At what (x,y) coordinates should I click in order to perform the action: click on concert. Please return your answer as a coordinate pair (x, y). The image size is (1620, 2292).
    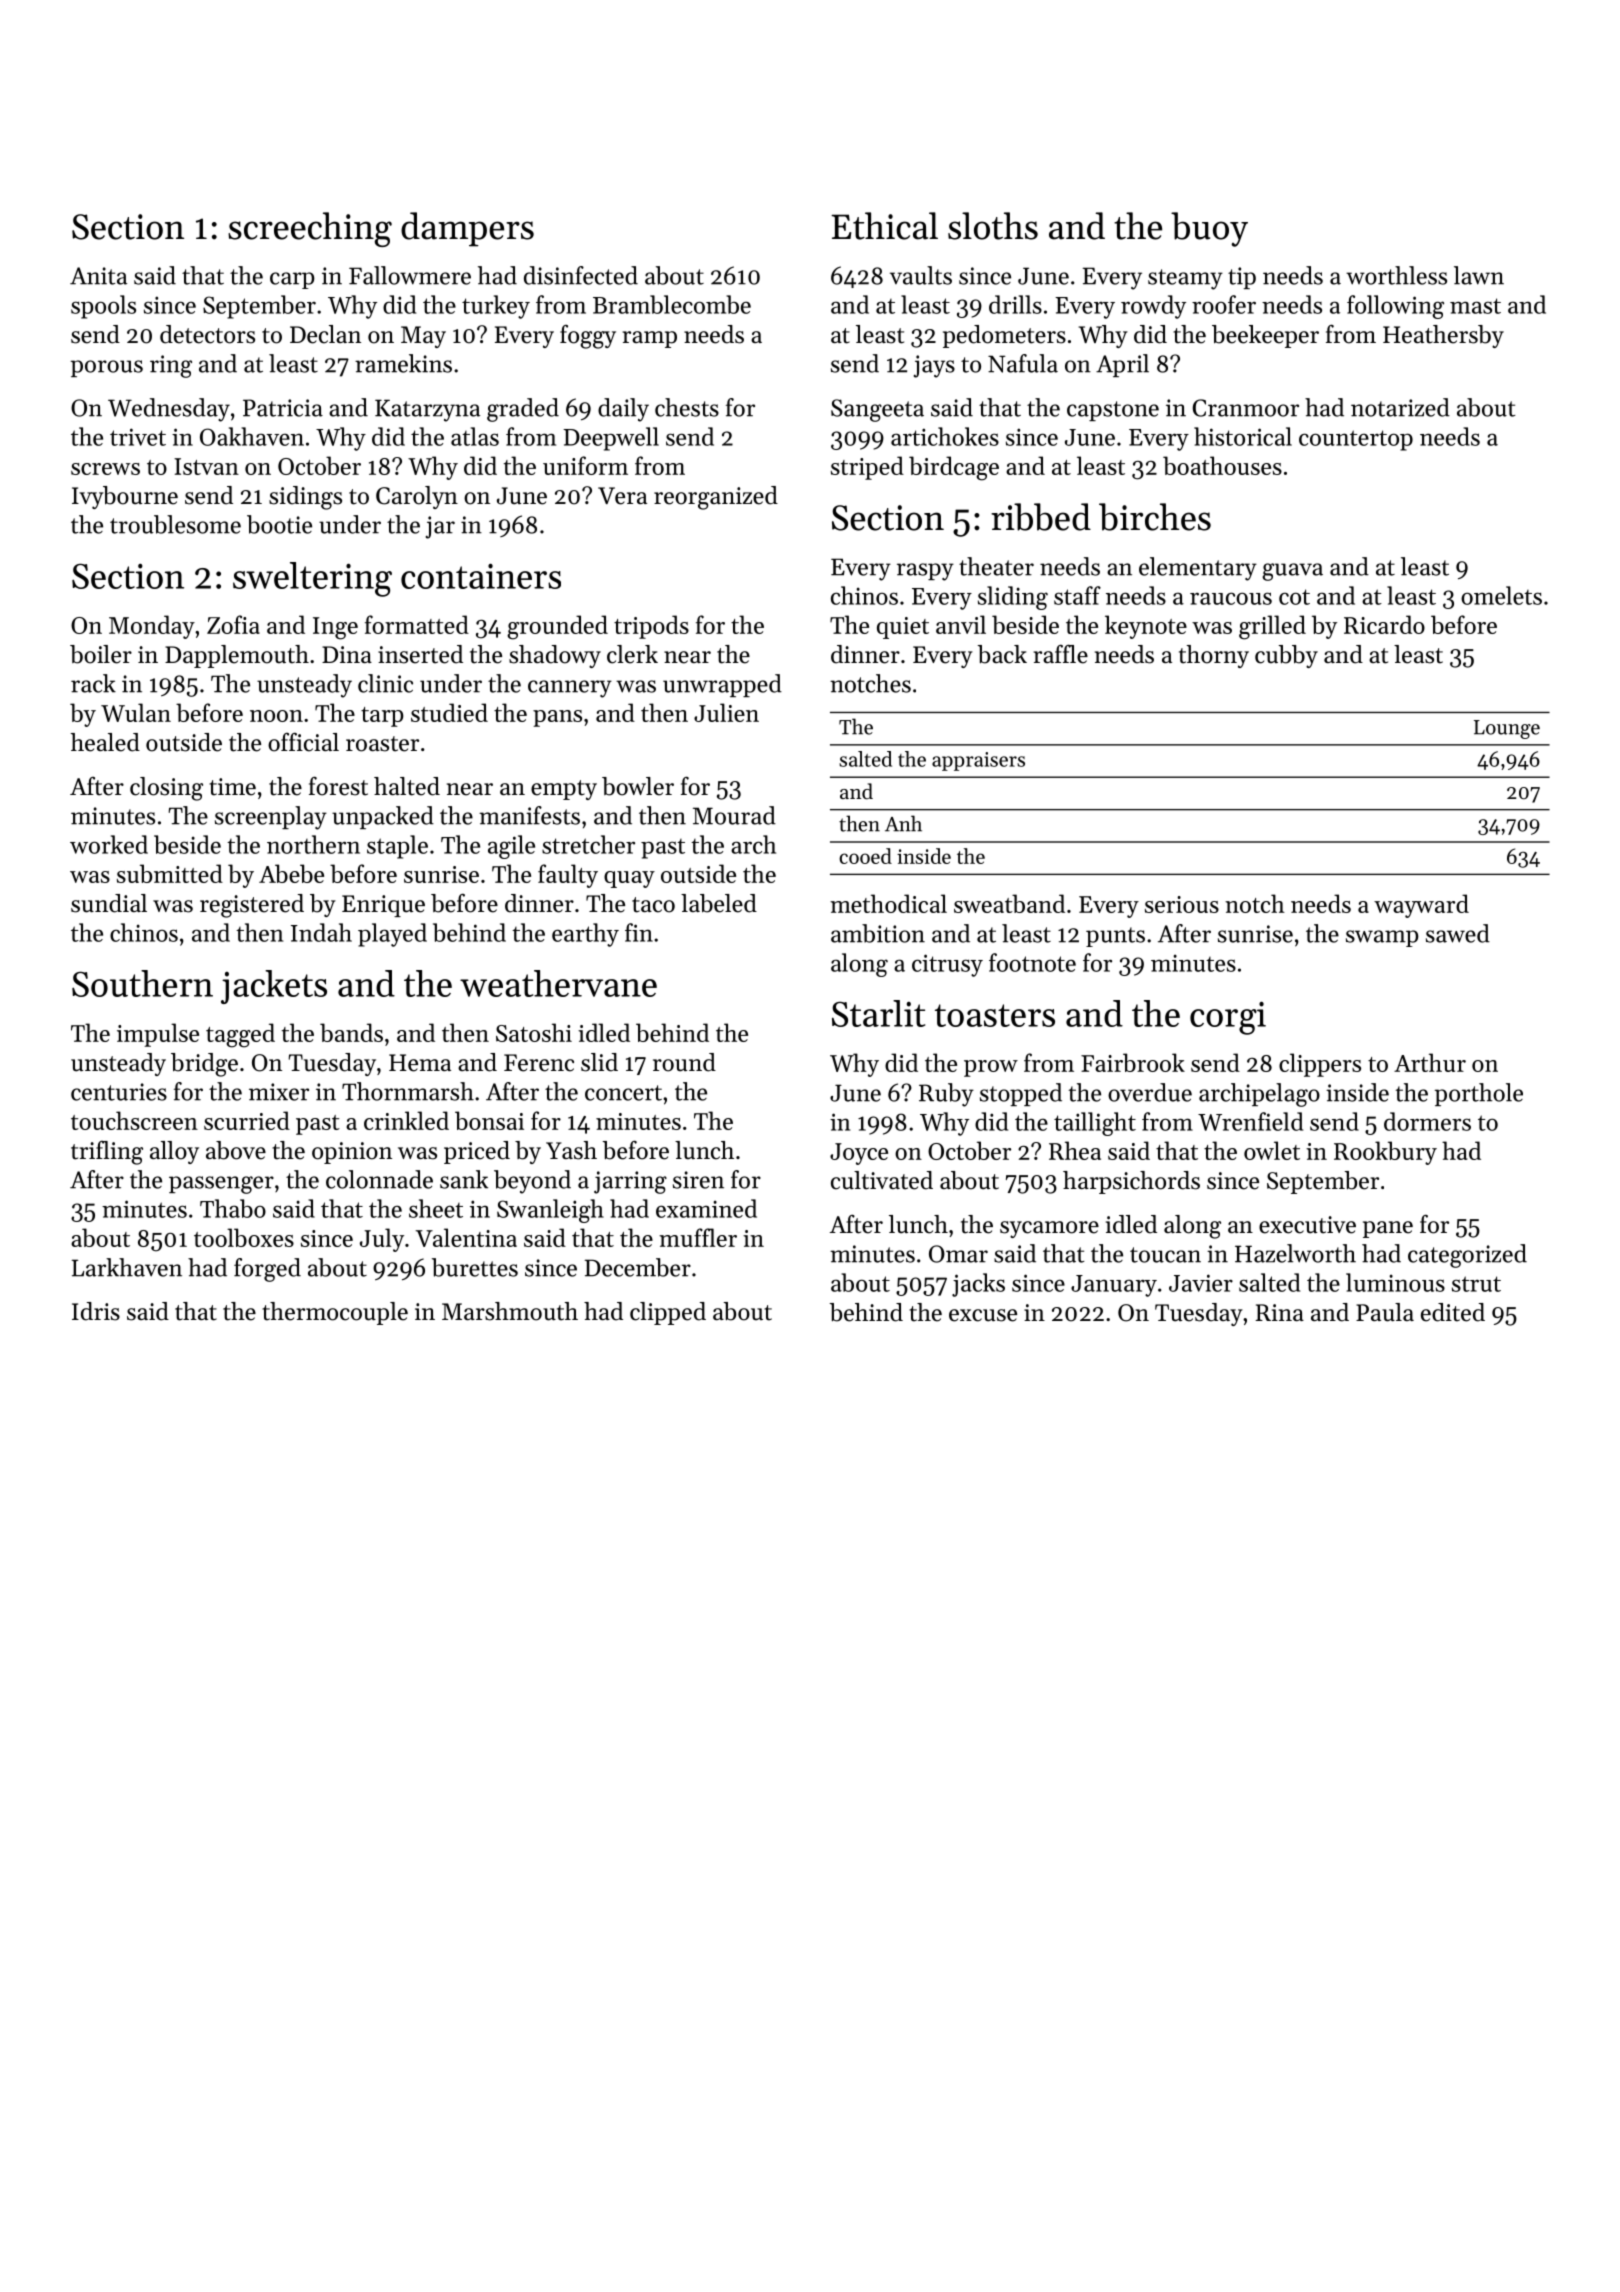
    Looking at the image, I should click on (623, 1093).
